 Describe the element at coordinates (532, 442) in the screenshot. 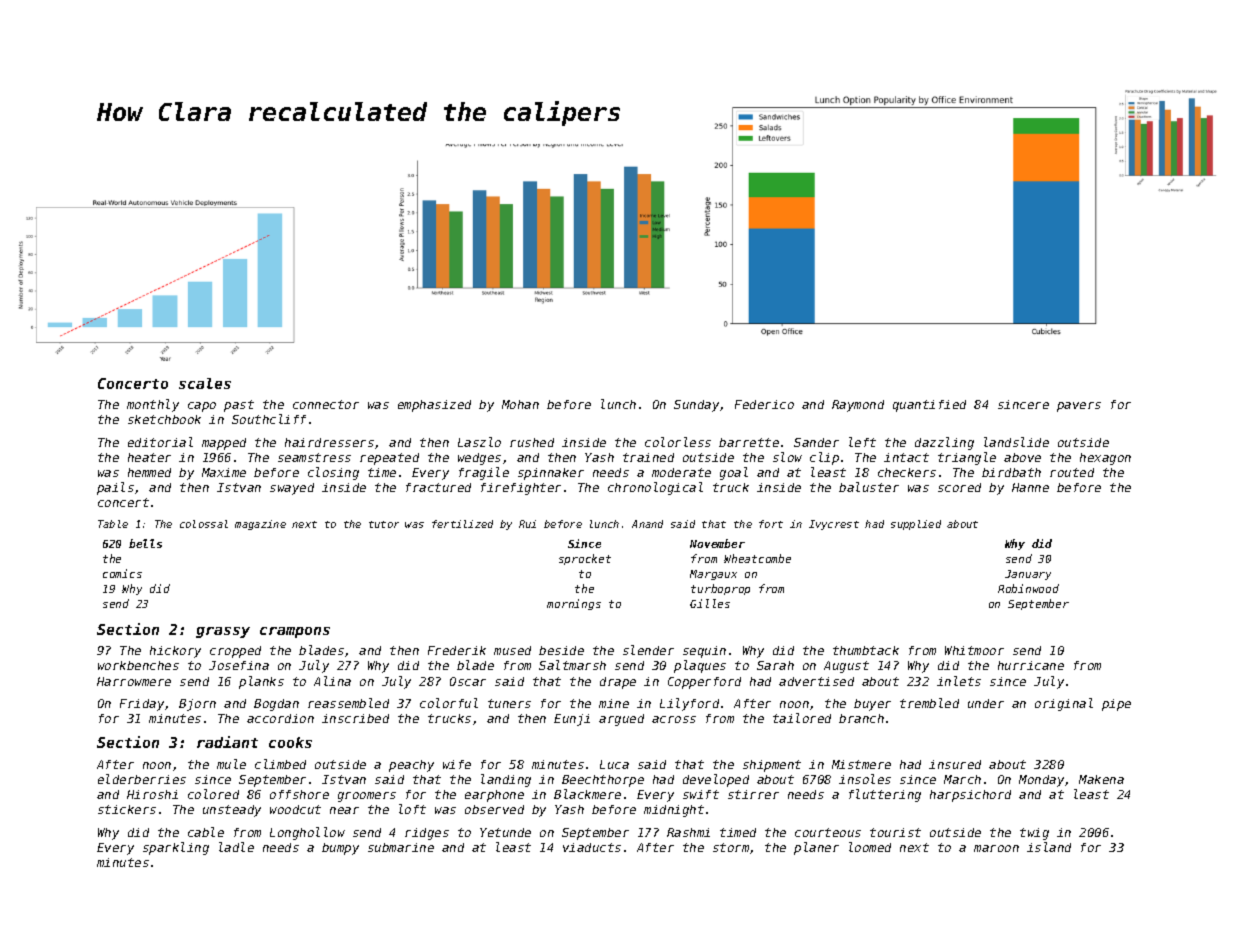

I see `rushed` at that location.
